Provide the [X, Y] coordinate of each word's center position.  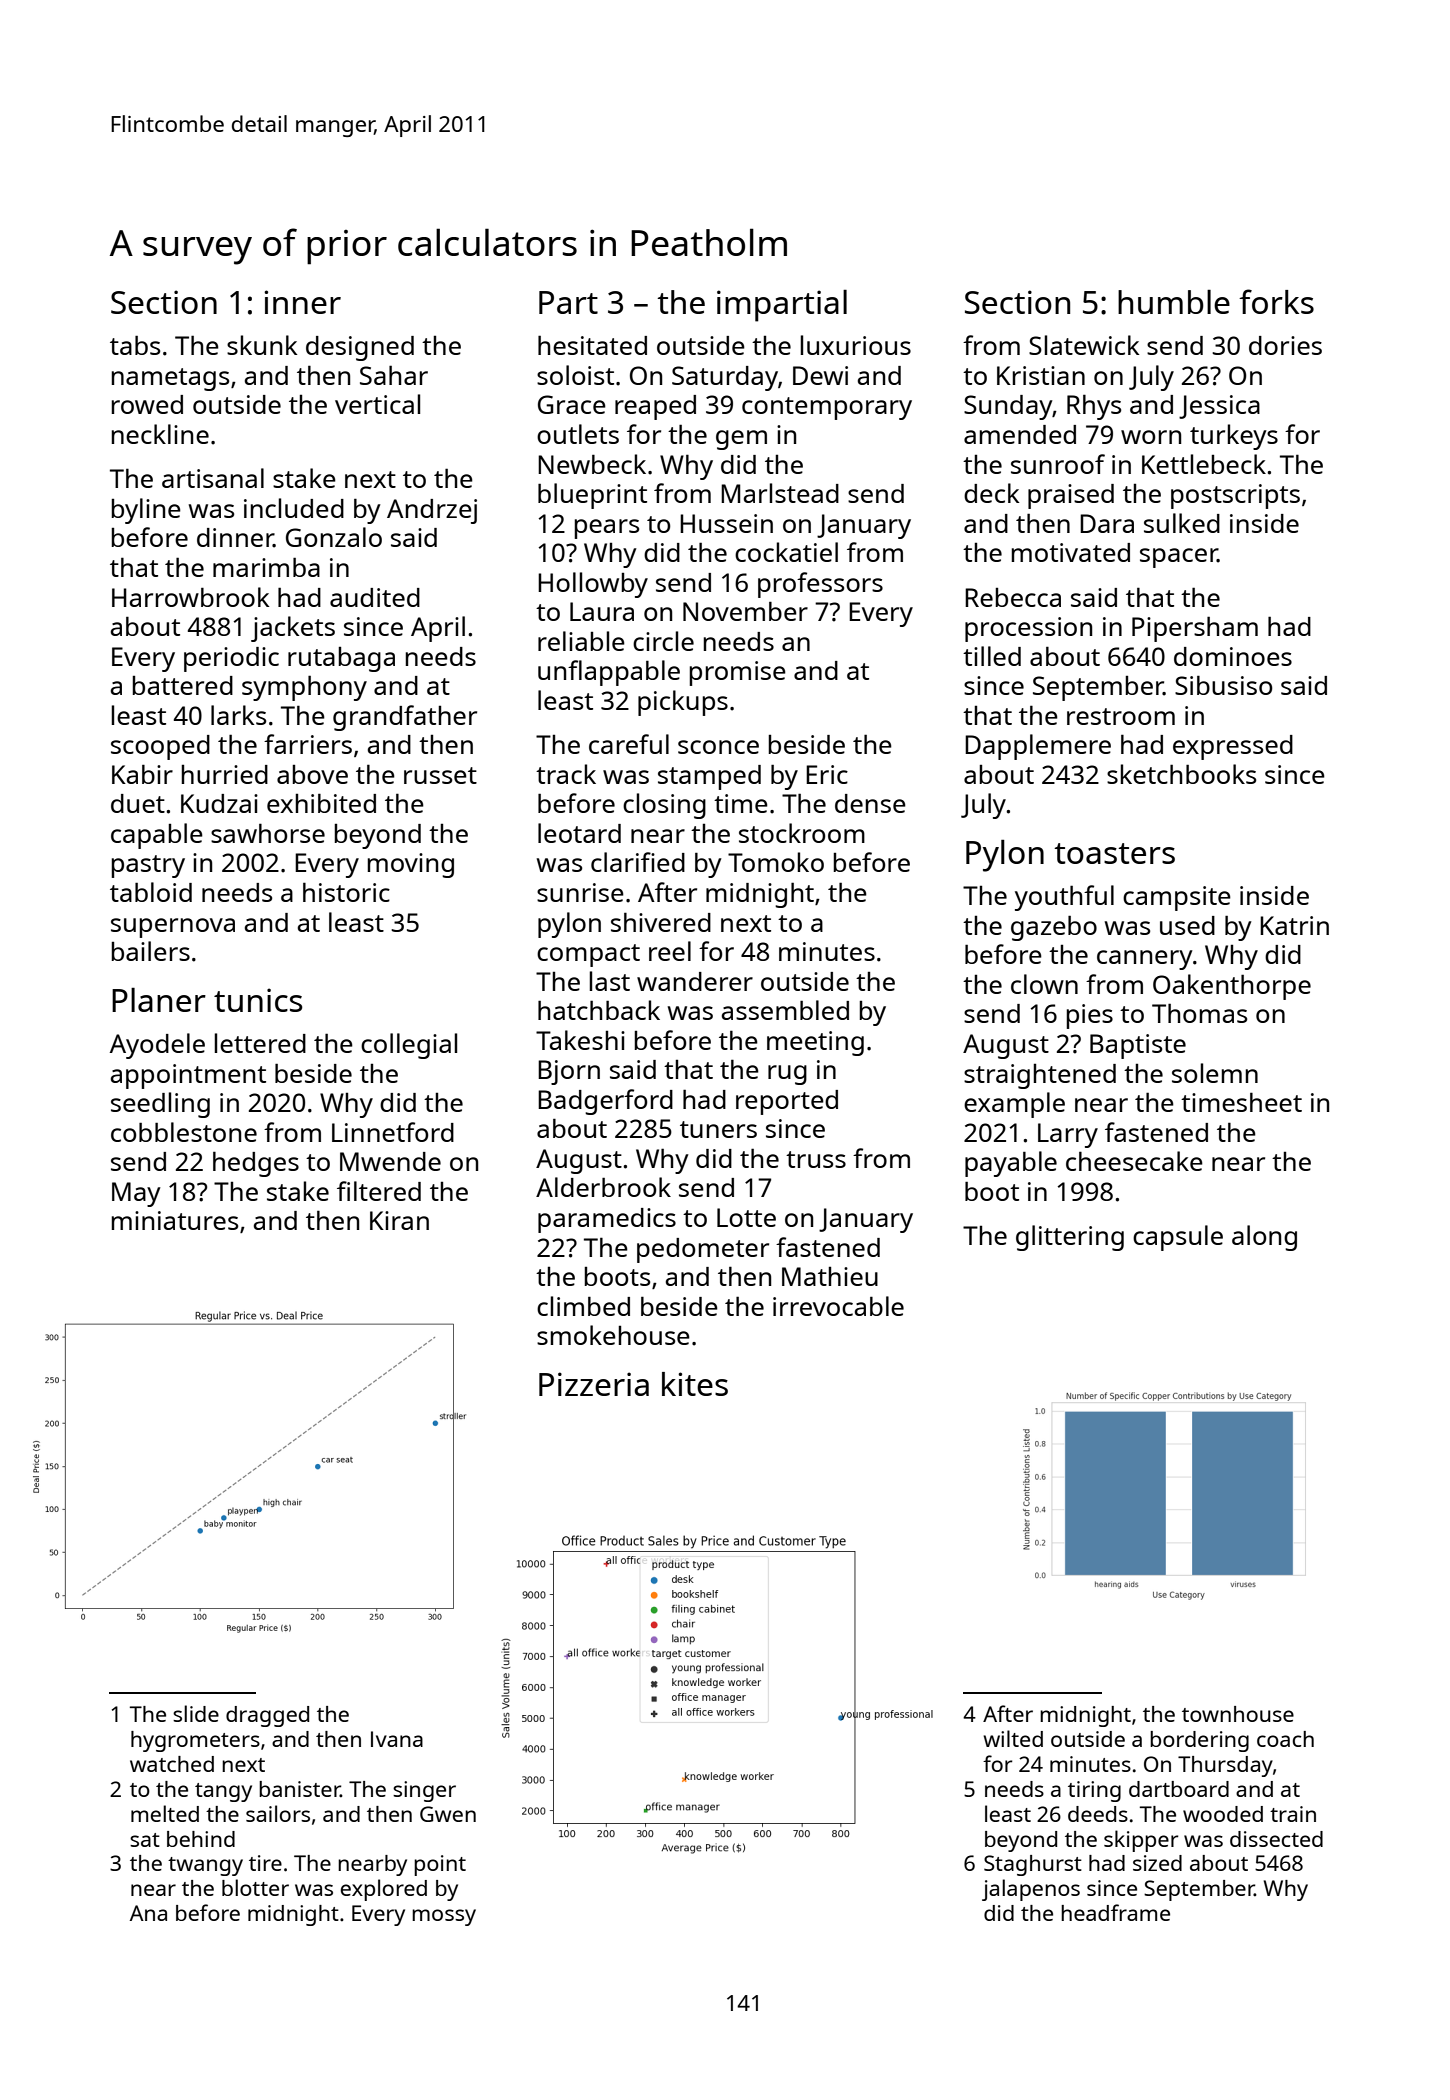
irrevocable [838, 1306]
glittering [1070, 1238]
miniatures [175, 1220]
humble [1174, 302]
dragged [267, 1716]
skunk [262, 345]
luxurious [856, 345]
